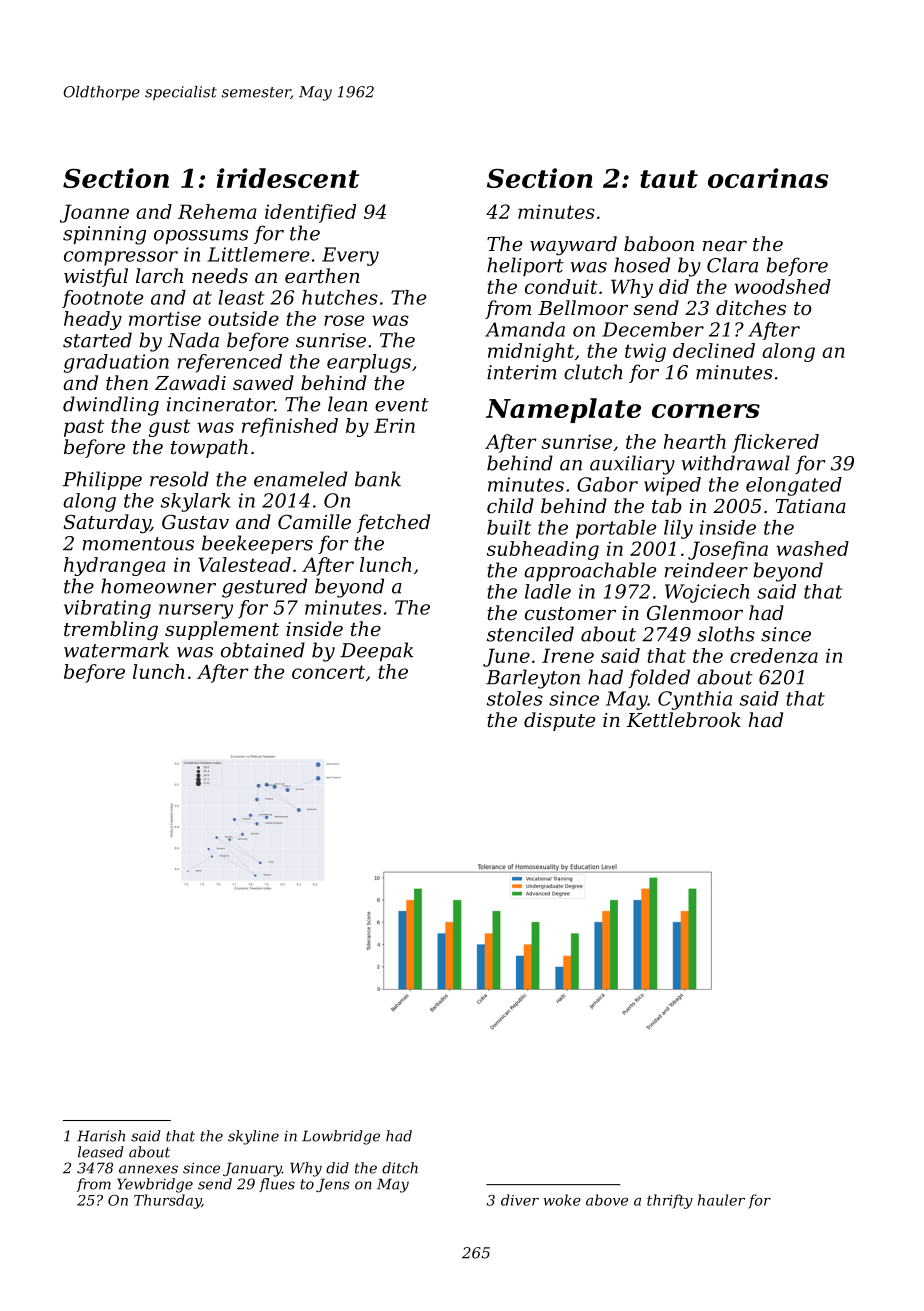  What do you see at coordinates (376, 652) in the screenshot?
I see `Deepak` at bounding box center [376, 652].
